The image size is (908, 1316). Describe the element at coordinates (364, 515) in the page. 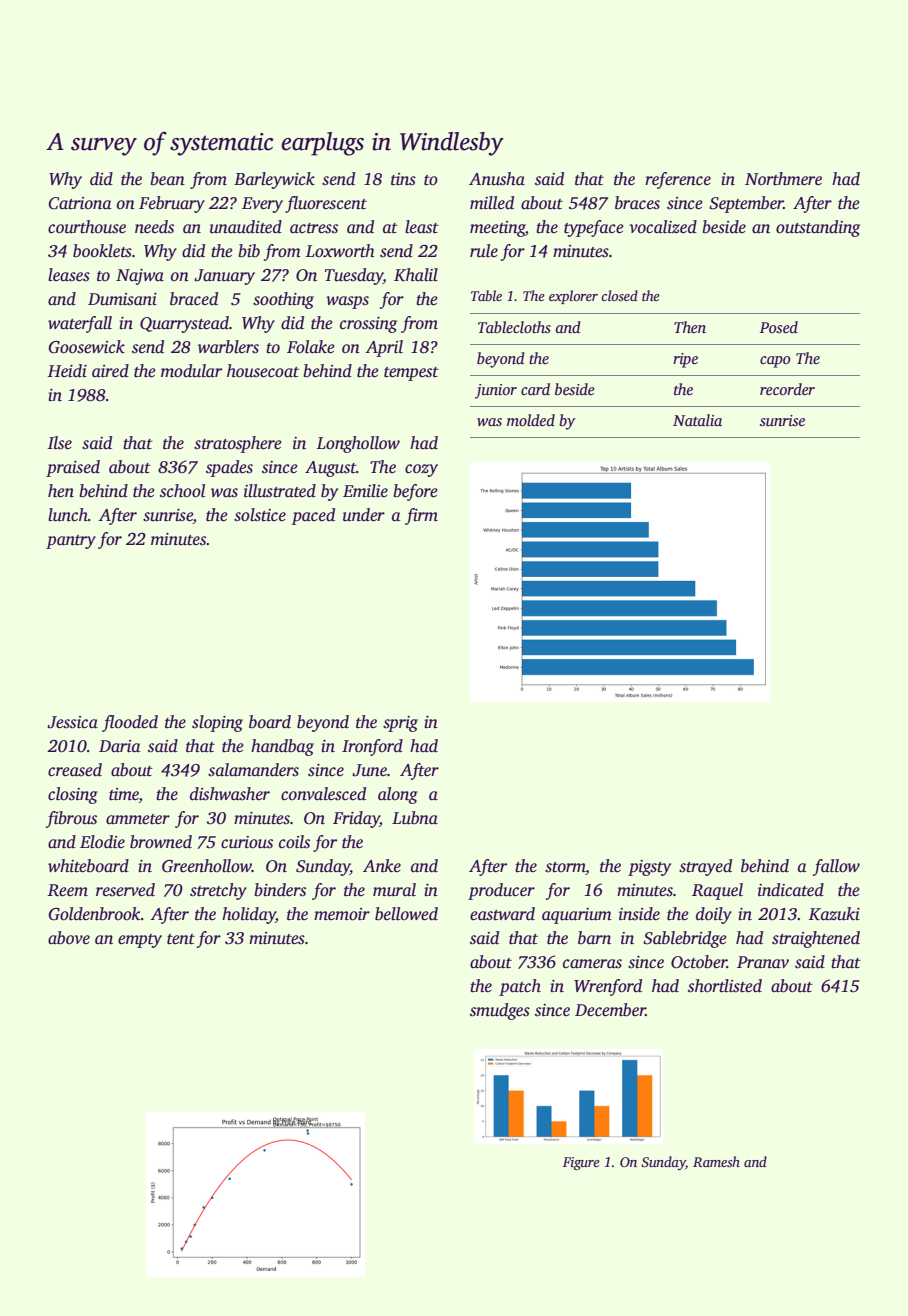

I see `under` at that location.
